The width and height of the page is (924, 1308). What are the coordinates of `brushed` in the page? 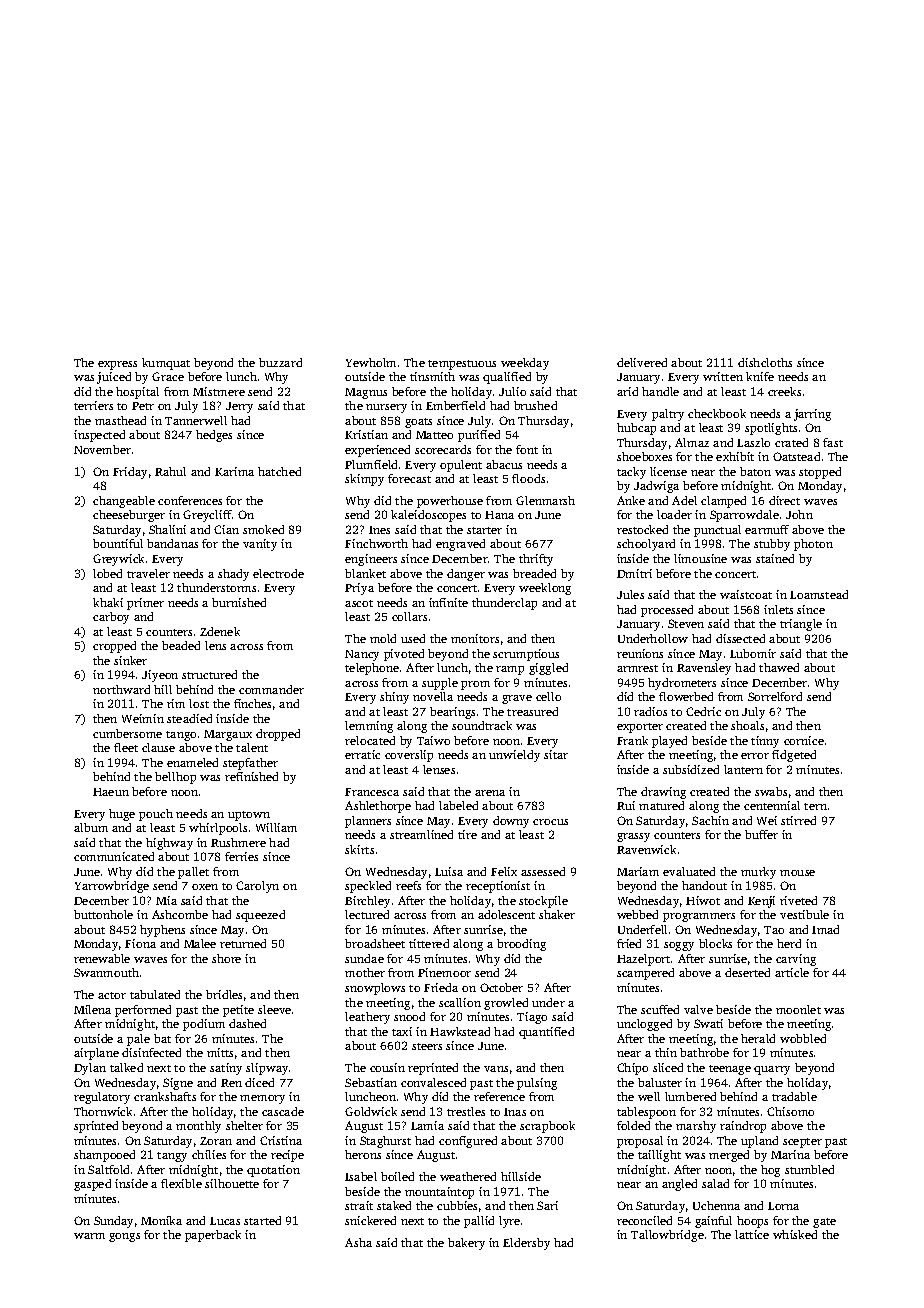 It's located at (535, 405).
